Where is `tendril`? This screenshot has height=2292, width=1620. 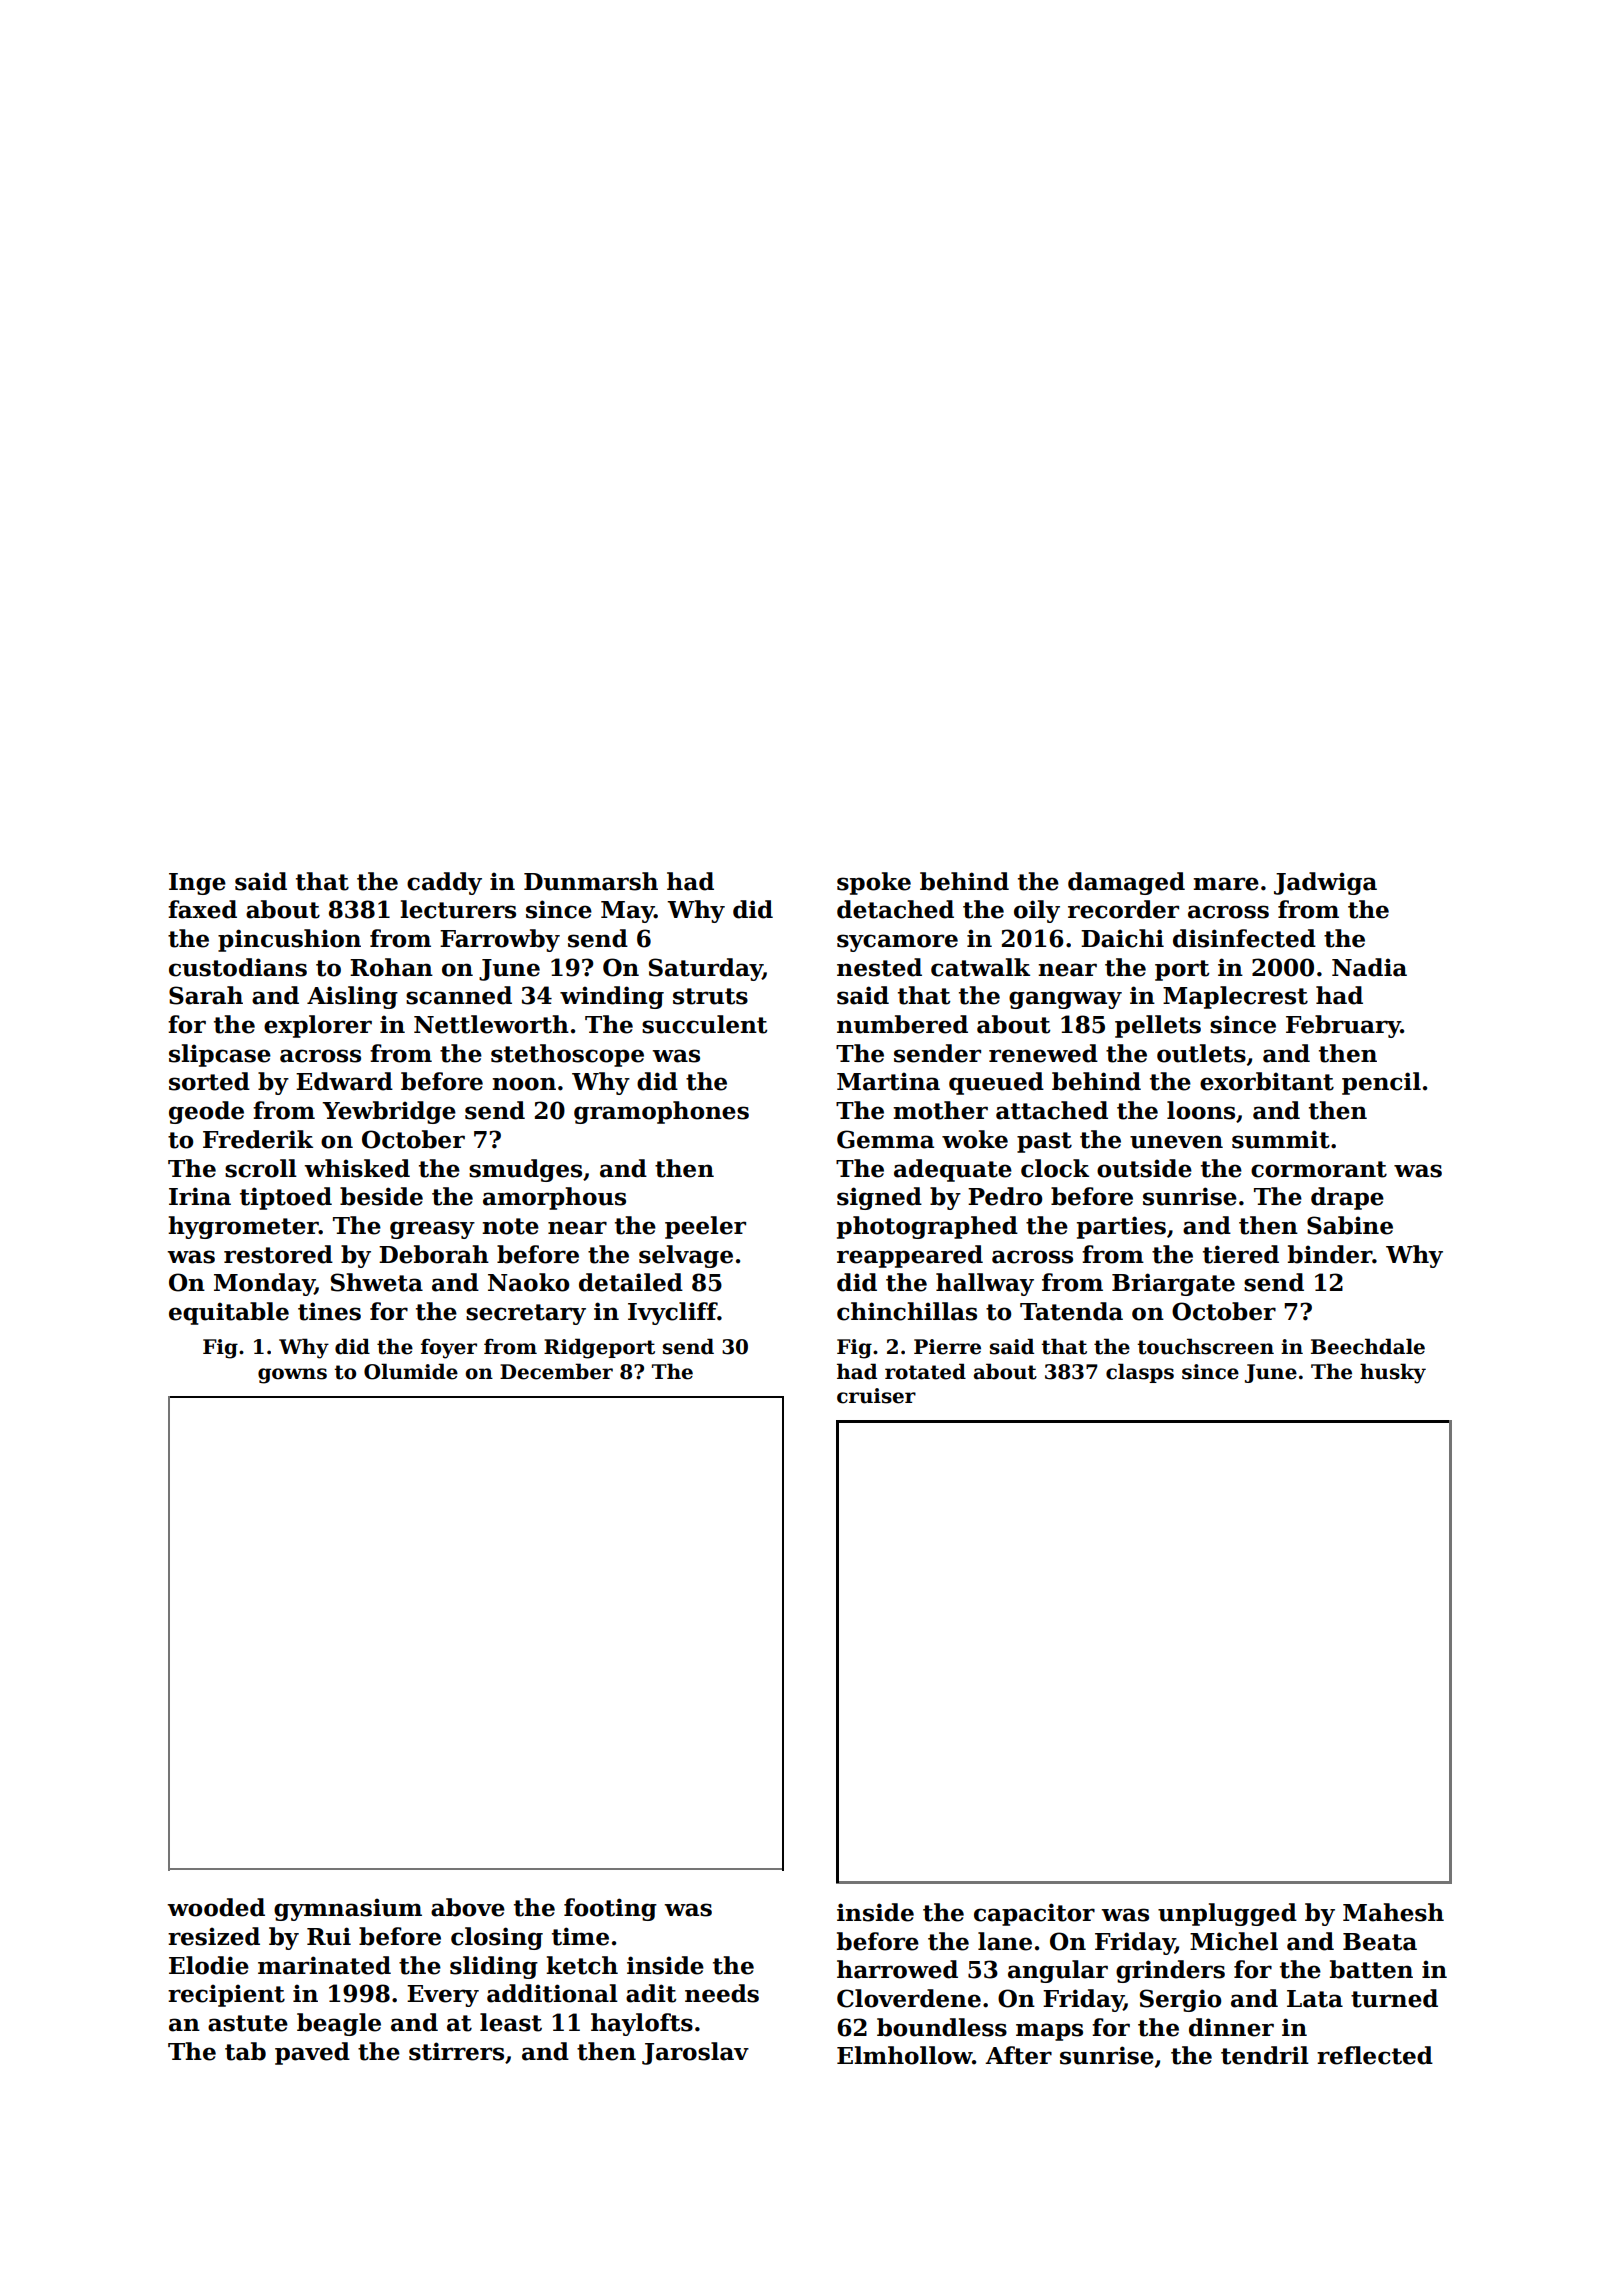
tendril is located at coordinates (1265, 2055).
